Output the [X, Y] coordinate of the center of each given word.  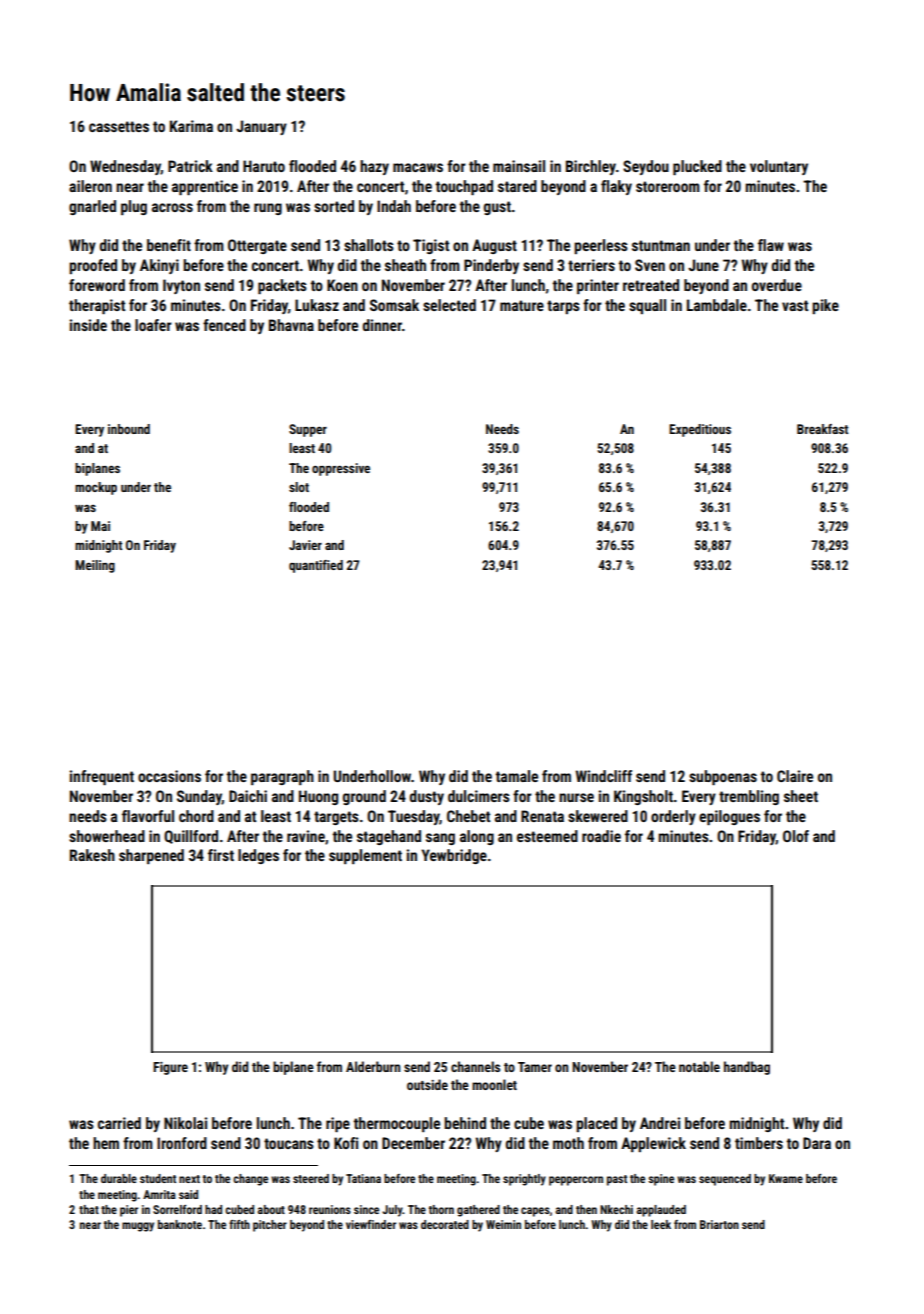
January [261, 127]
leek [661, 1224]
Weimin [503, 1224]
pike [825, 306]
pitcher [270, 1226]
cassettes [119, 126]
